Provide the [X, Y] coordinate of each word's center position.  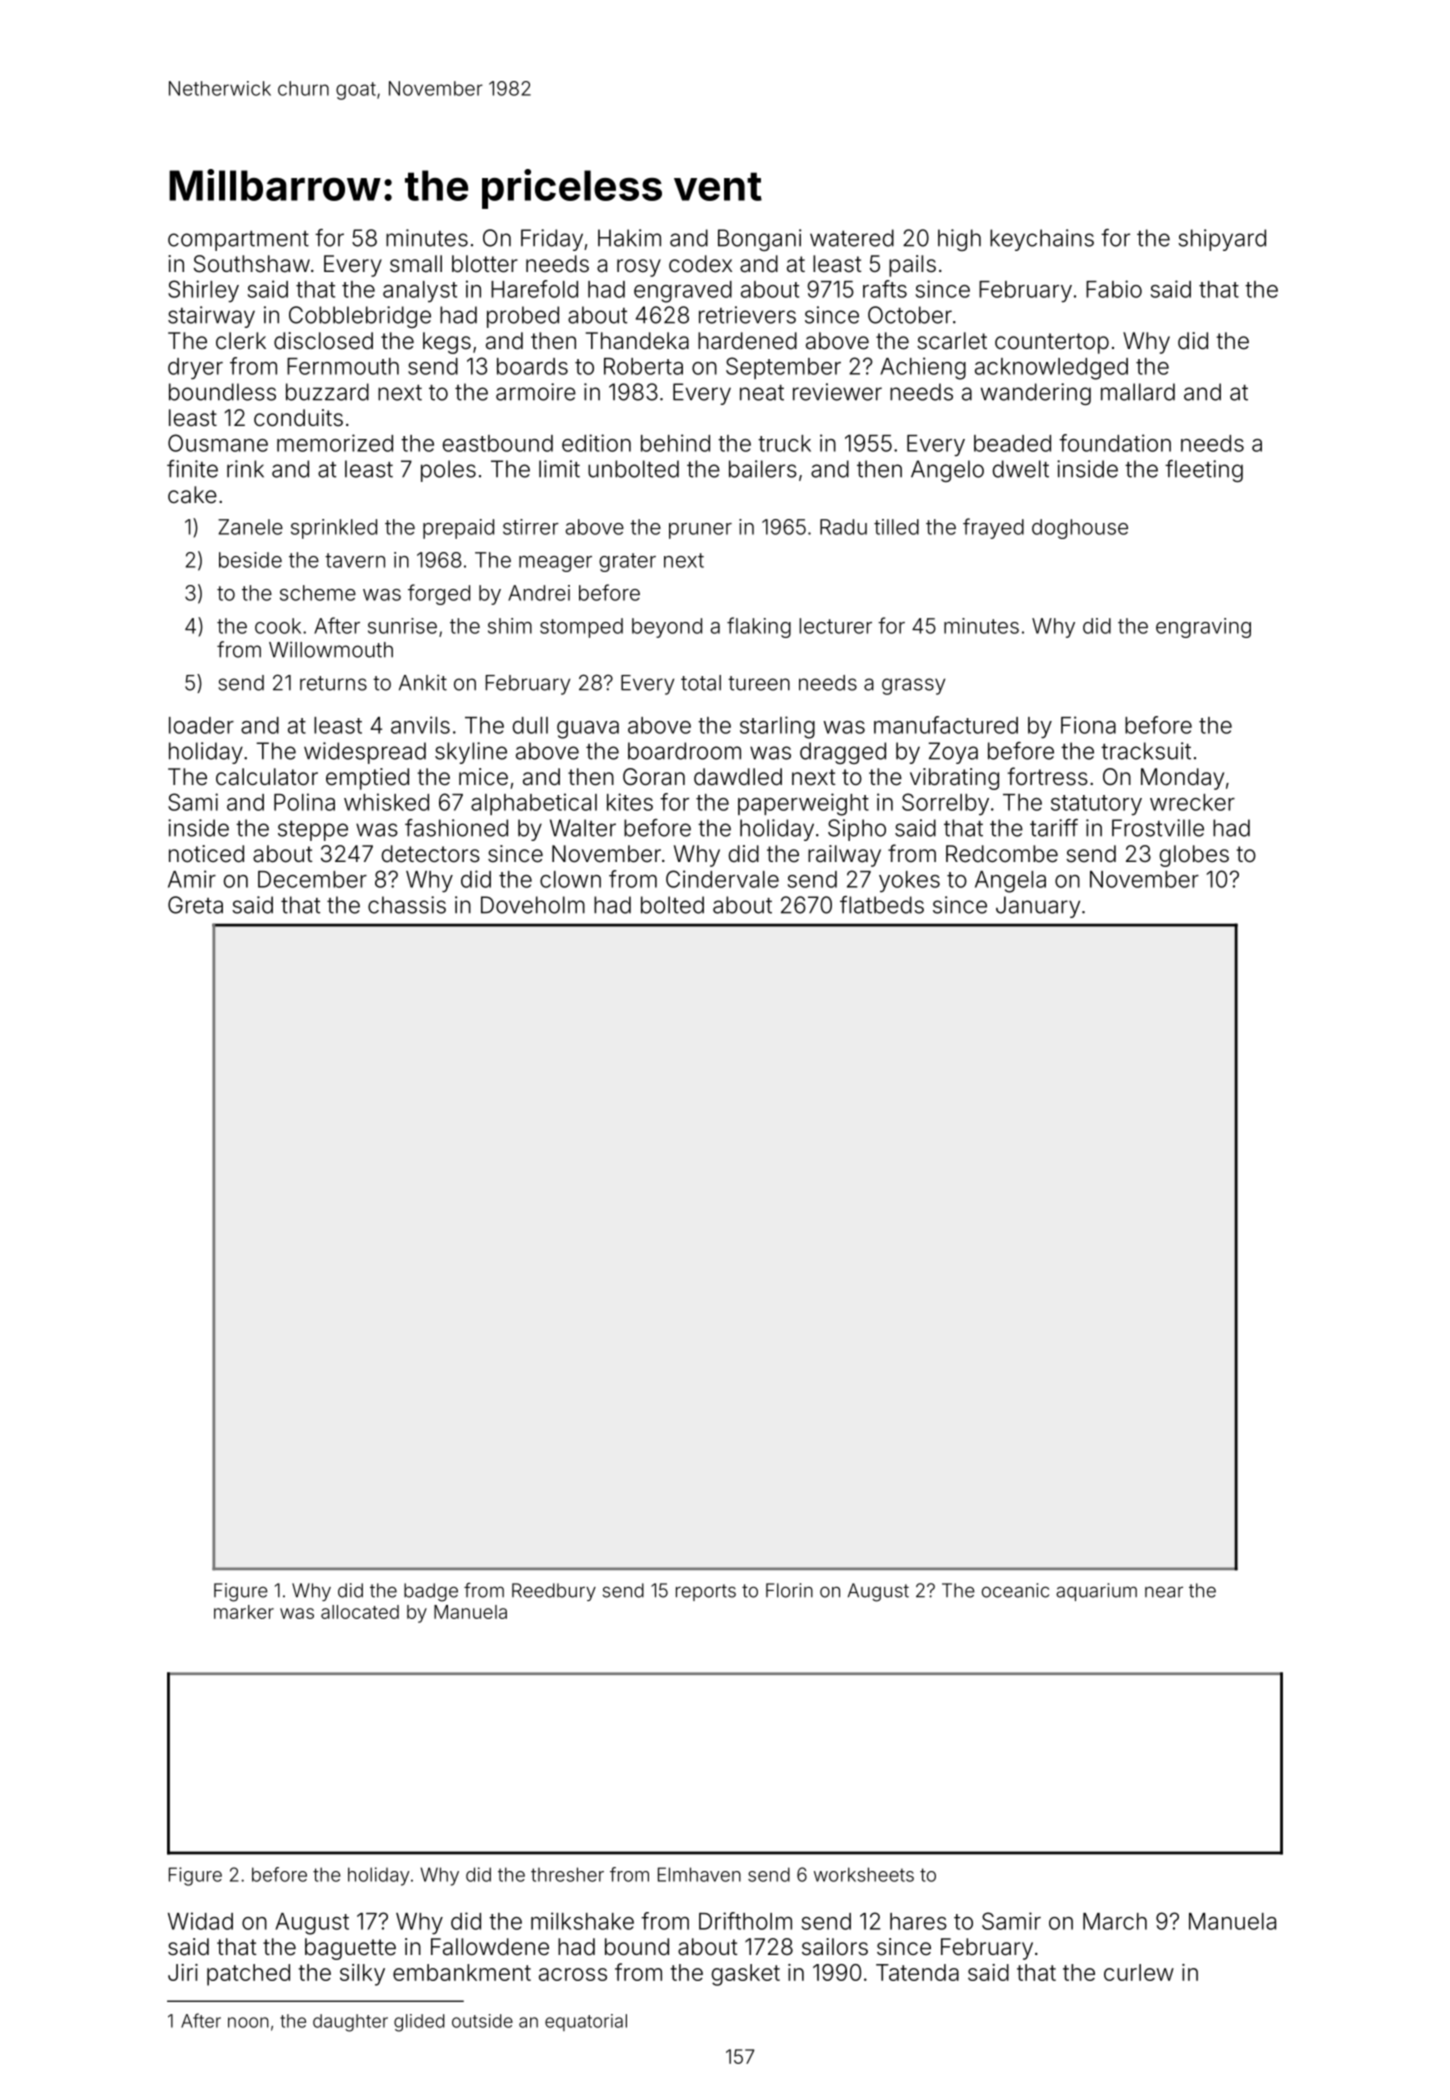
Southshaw [252, 264]
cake [192, 495]
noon [248, 2022]
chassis [407, 905]
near [1164, 1592]
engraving [1203, 628]
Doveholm [533, 905]
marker [244, 1612]
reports [706, 1592]
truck [784, 443]
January [1038, 907]
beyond [667, 628]
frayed [993, 528]
